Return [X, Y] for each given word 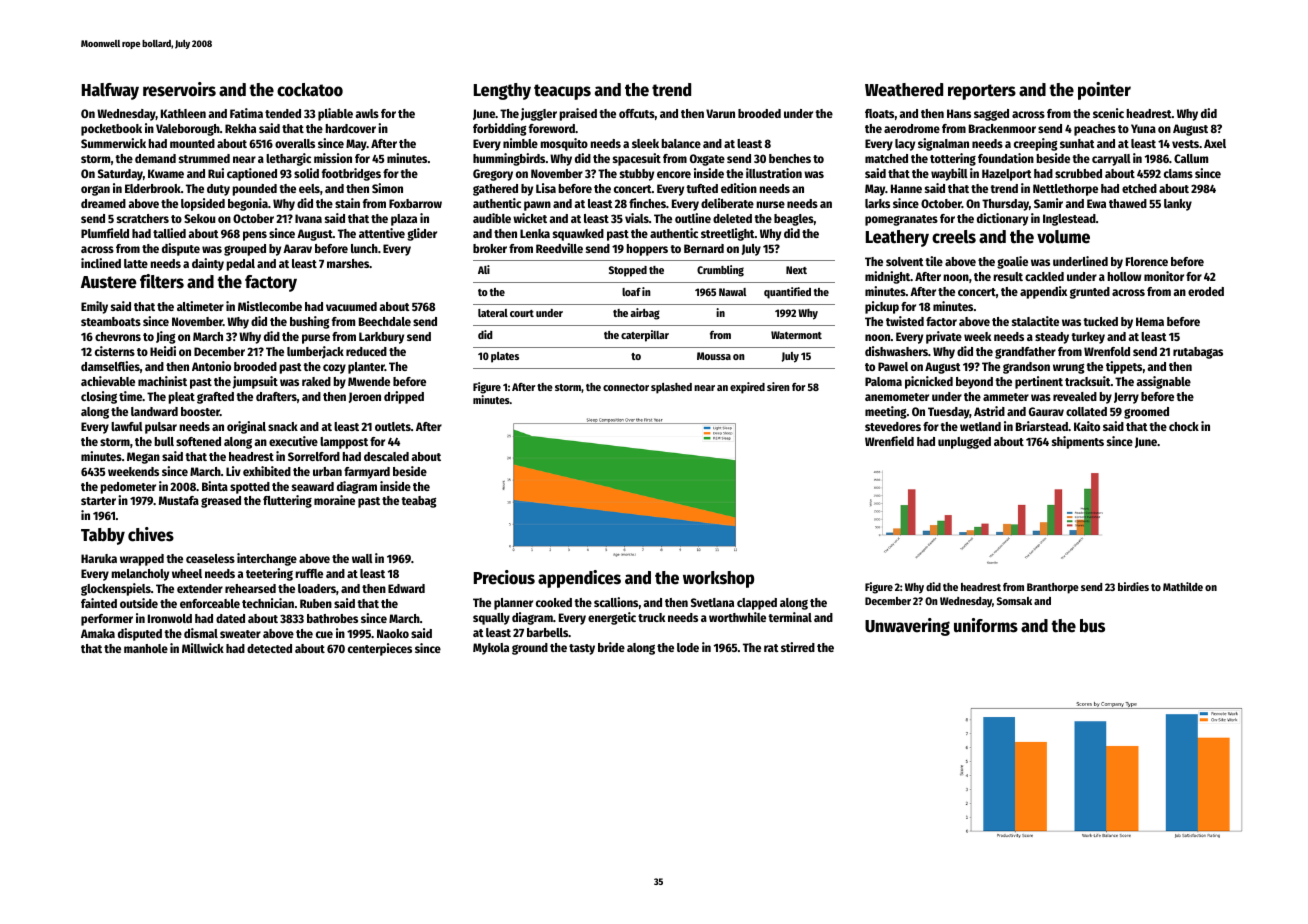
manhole [146, 648]
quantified [787, 293]
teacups [562, 92]
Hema [1150, 321]
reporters [982, 92]
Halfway [110, 91]
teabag [419, 502]
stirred [798, 647]
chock [1184, 426]
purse [316, 339]
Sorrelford [314, 456]
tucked [1100, 321]
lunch [364, 248]
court [522, 313]
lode [688, 647]
